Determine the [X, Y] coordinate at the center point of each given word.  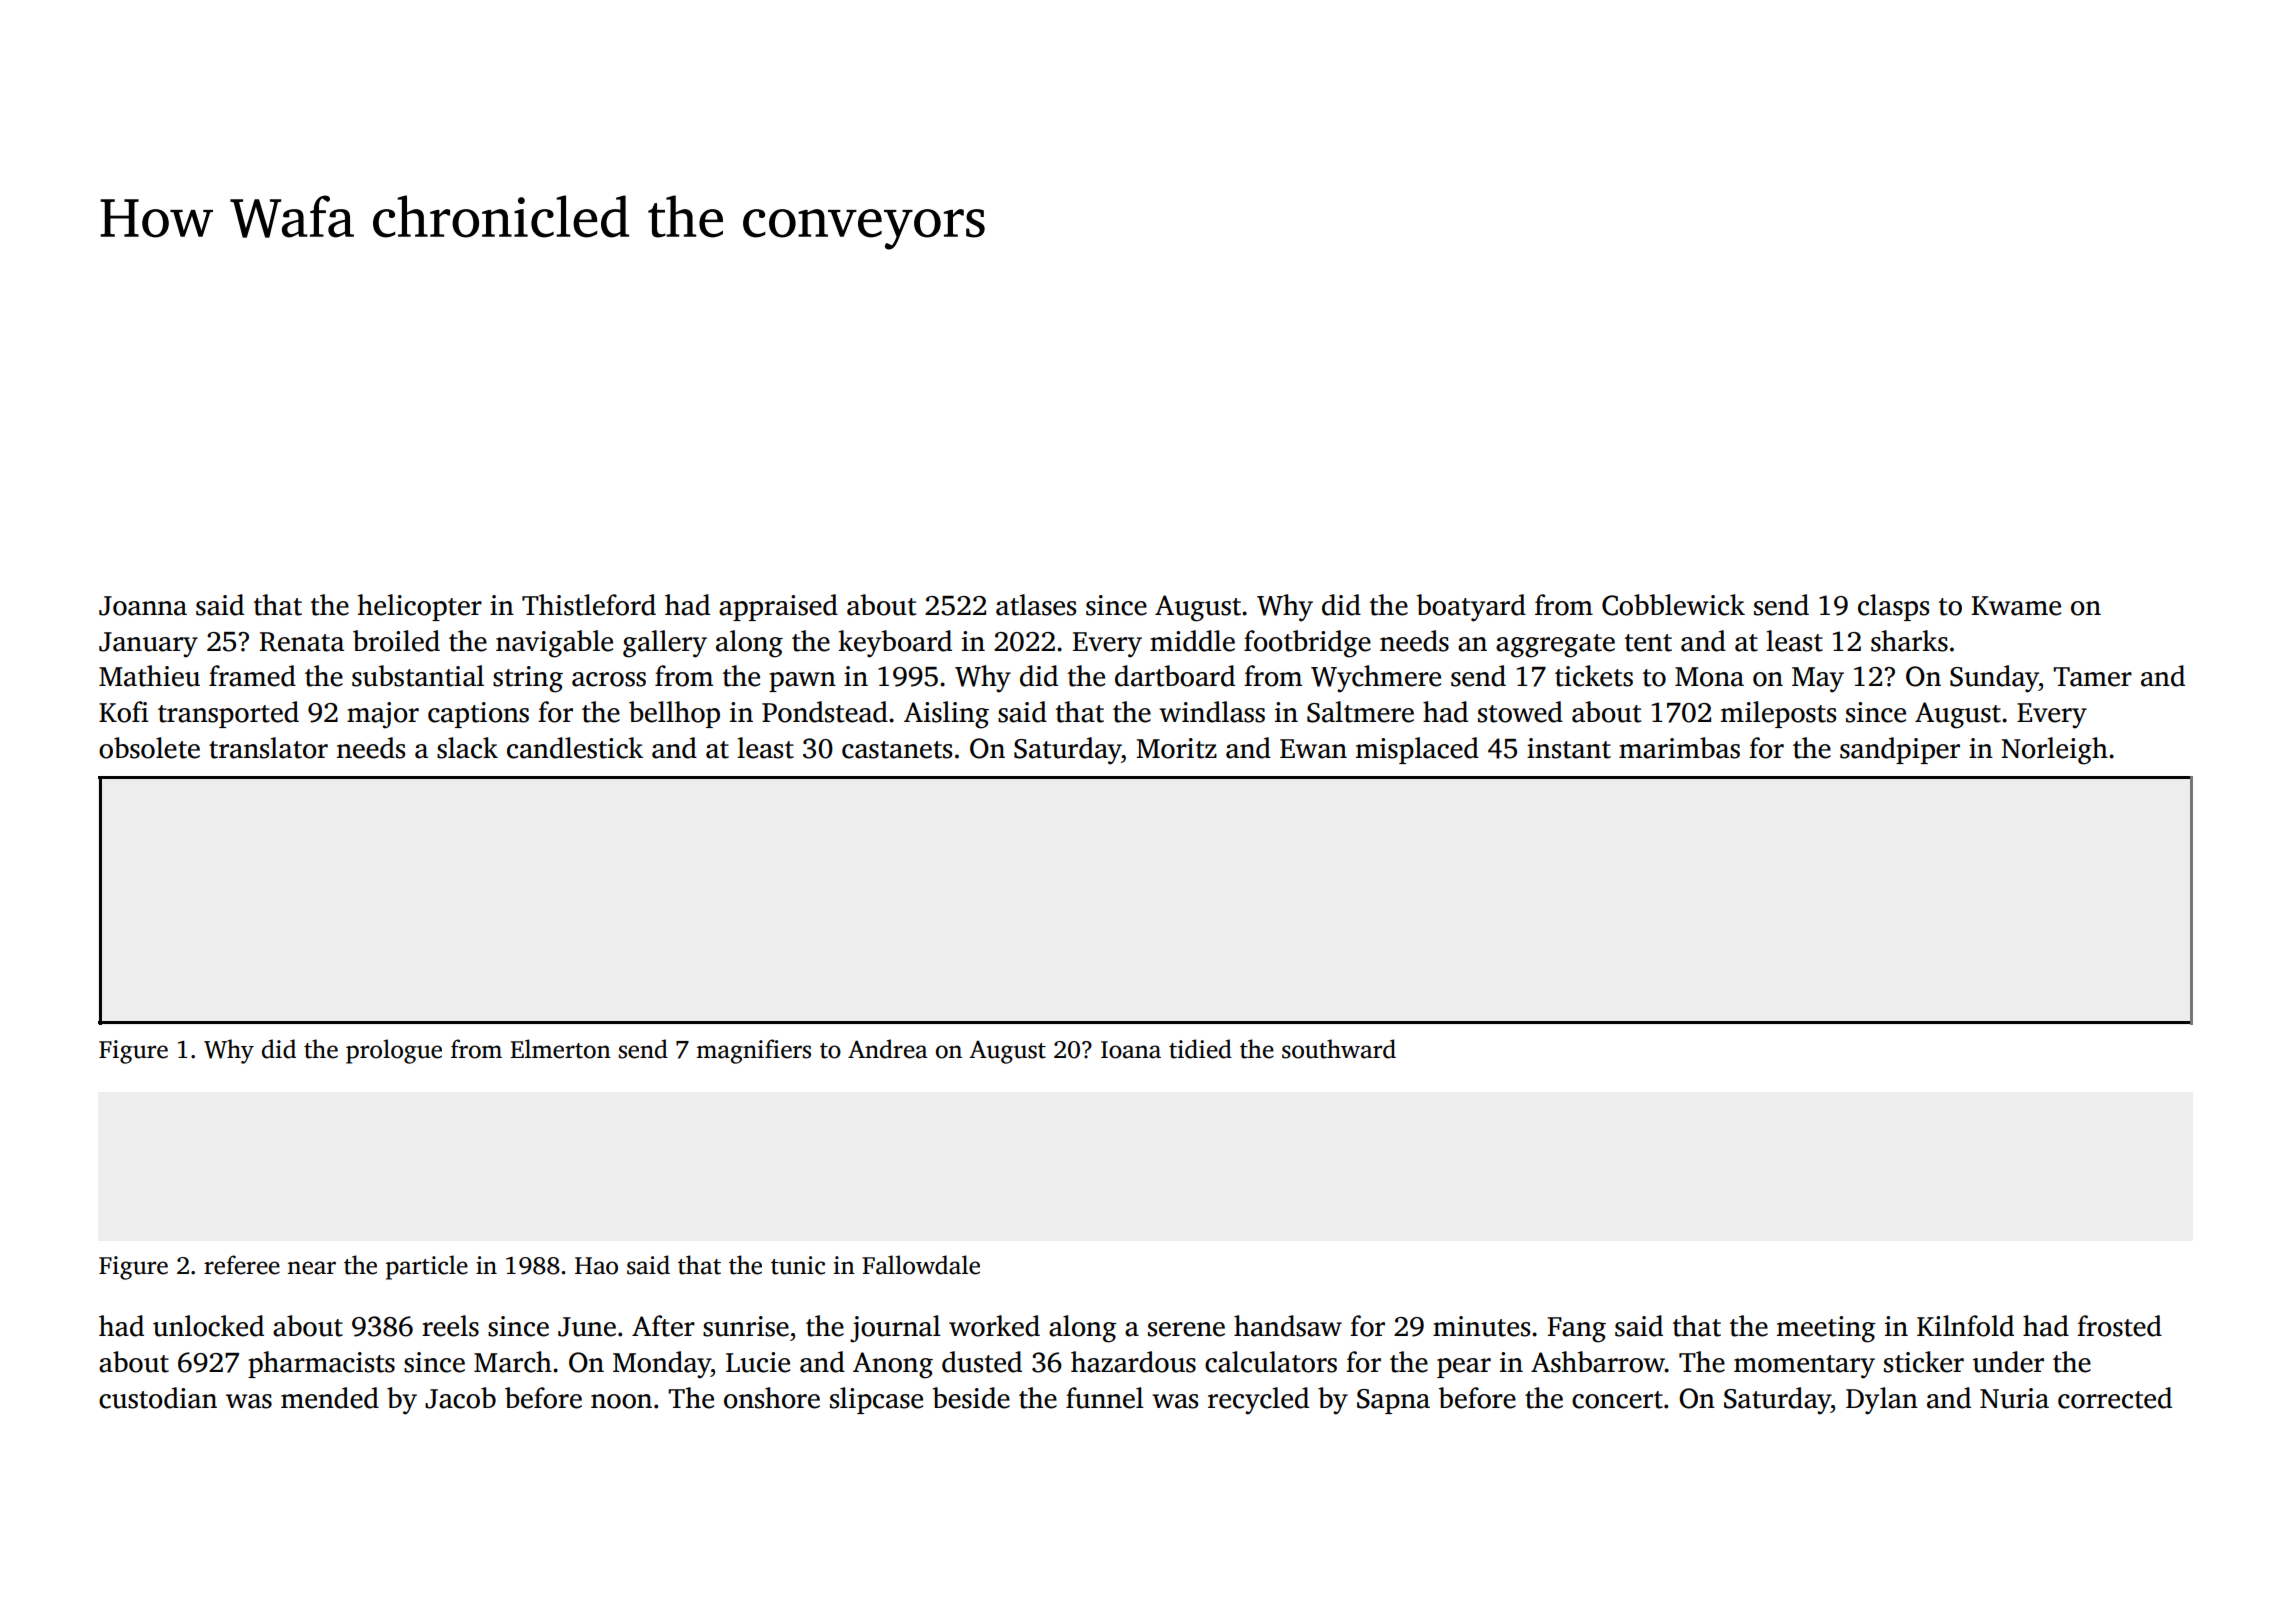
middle [1192, 641]
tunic [798, 1265]
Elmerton [560, 1049]
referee [242, 1265]
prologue [394, 1051]
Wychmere [1376, 679]
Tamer [2092, 677]
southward [1339, 1049]
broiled [396, 641]
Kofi [124, 712]
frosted [2119, 1326]
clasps [1893, 607]
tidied [1200, 1049]
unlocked [208, 1326]
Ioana [1131, 1050]
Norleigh [2054, 751]
